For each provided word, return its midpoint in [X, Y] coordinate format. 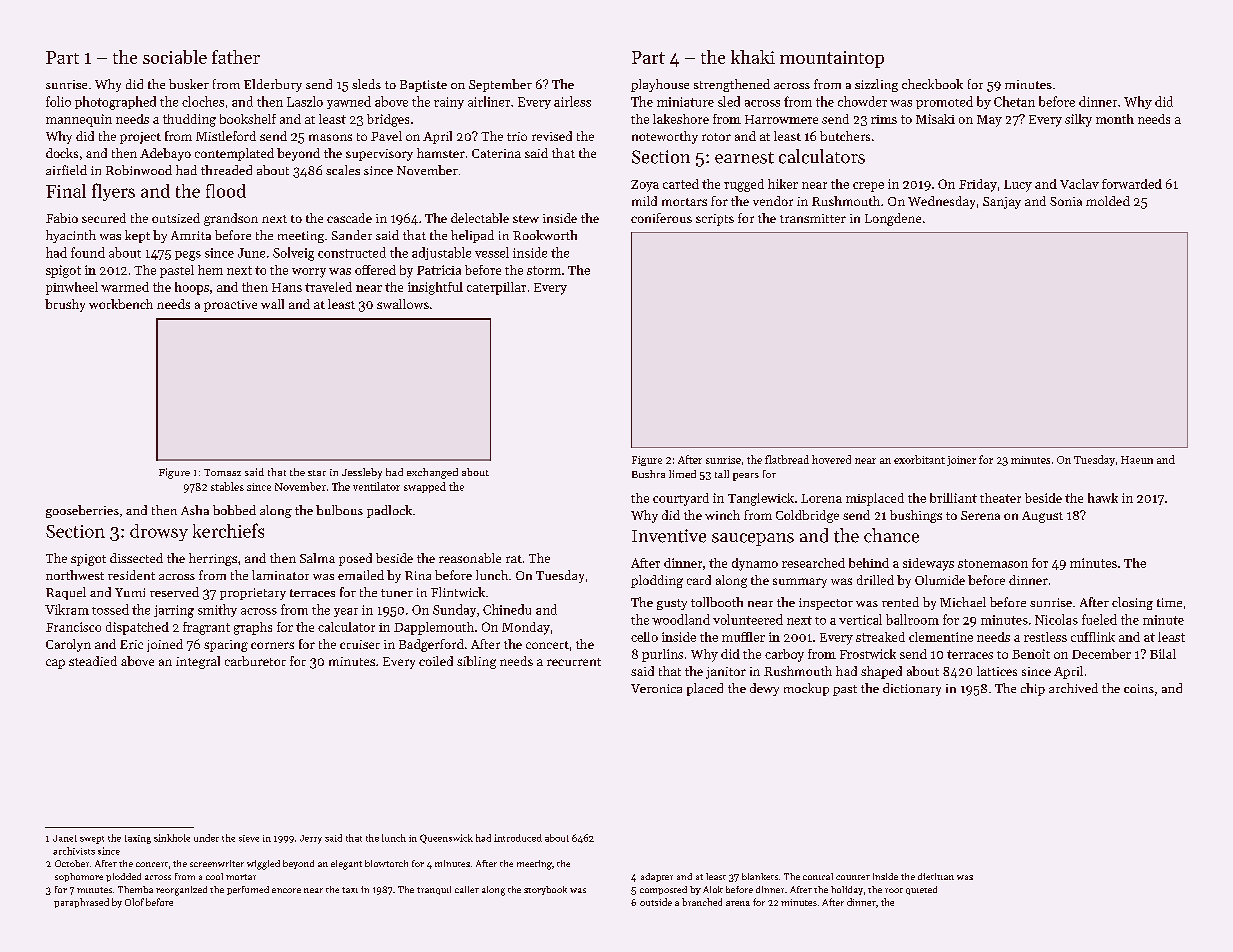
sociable [175, 57]
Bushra [648, 474]
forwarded [1132, 184]
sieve [249, 838]
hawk [1103, 498]
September [500, 85]
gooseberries [82, 511]
